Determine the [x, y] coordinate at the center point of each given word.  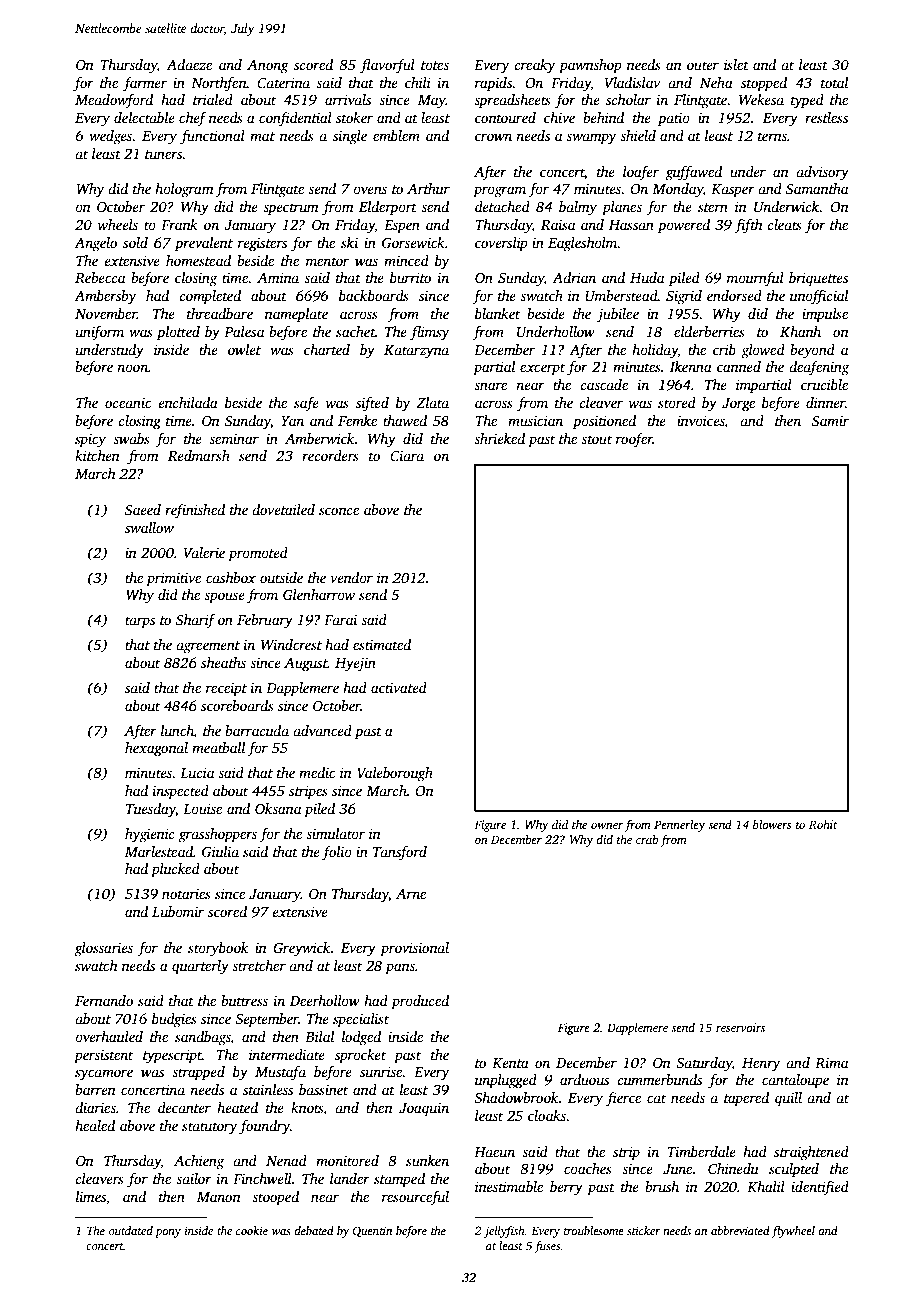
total [834, 82]
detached [502, 206]
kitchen [97, 455]
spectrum [291, 209]
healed [95, 1125]
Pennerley [679, 826]
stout [596, 439]
